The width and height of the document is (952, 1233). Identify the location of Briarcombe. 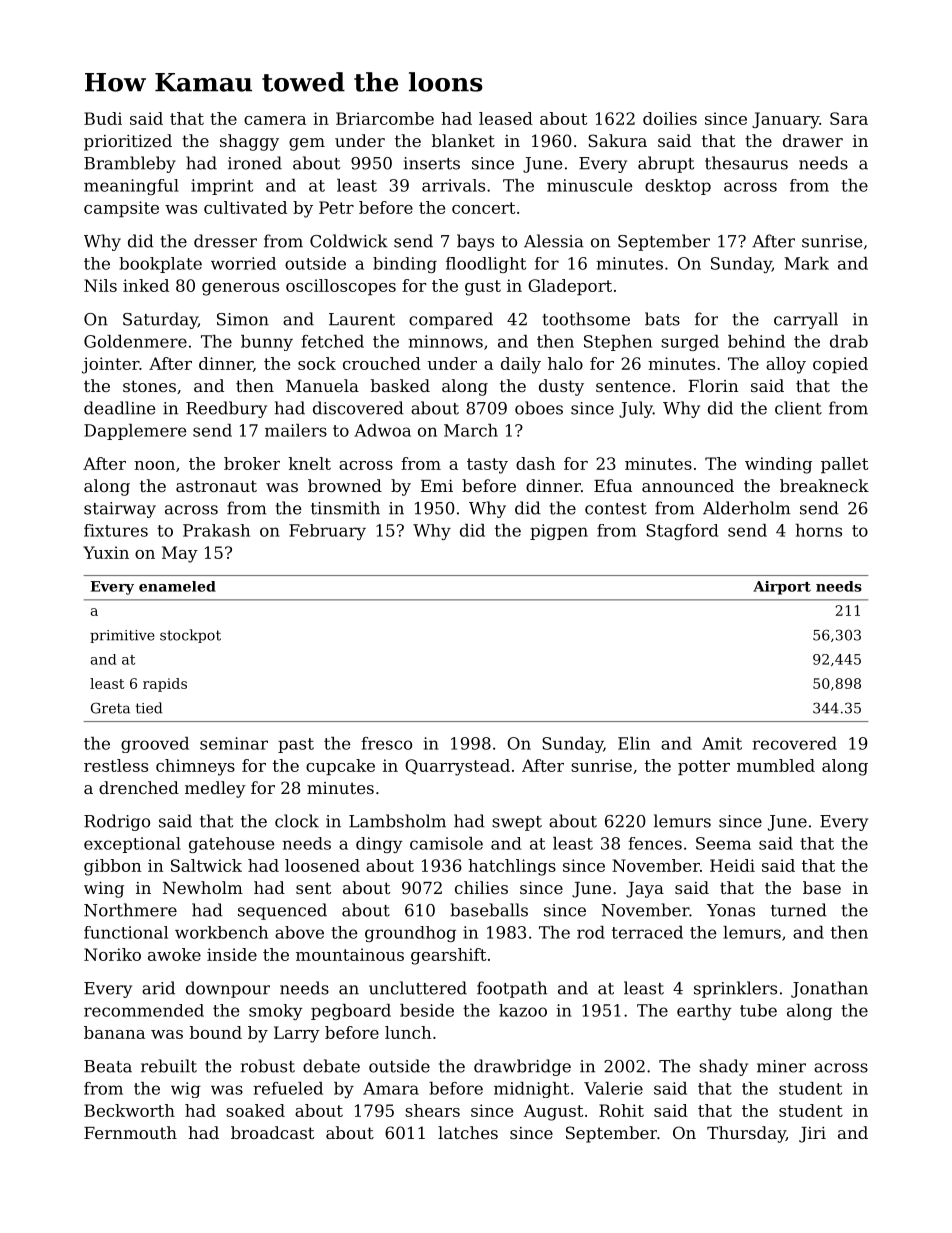
(385, 118).
